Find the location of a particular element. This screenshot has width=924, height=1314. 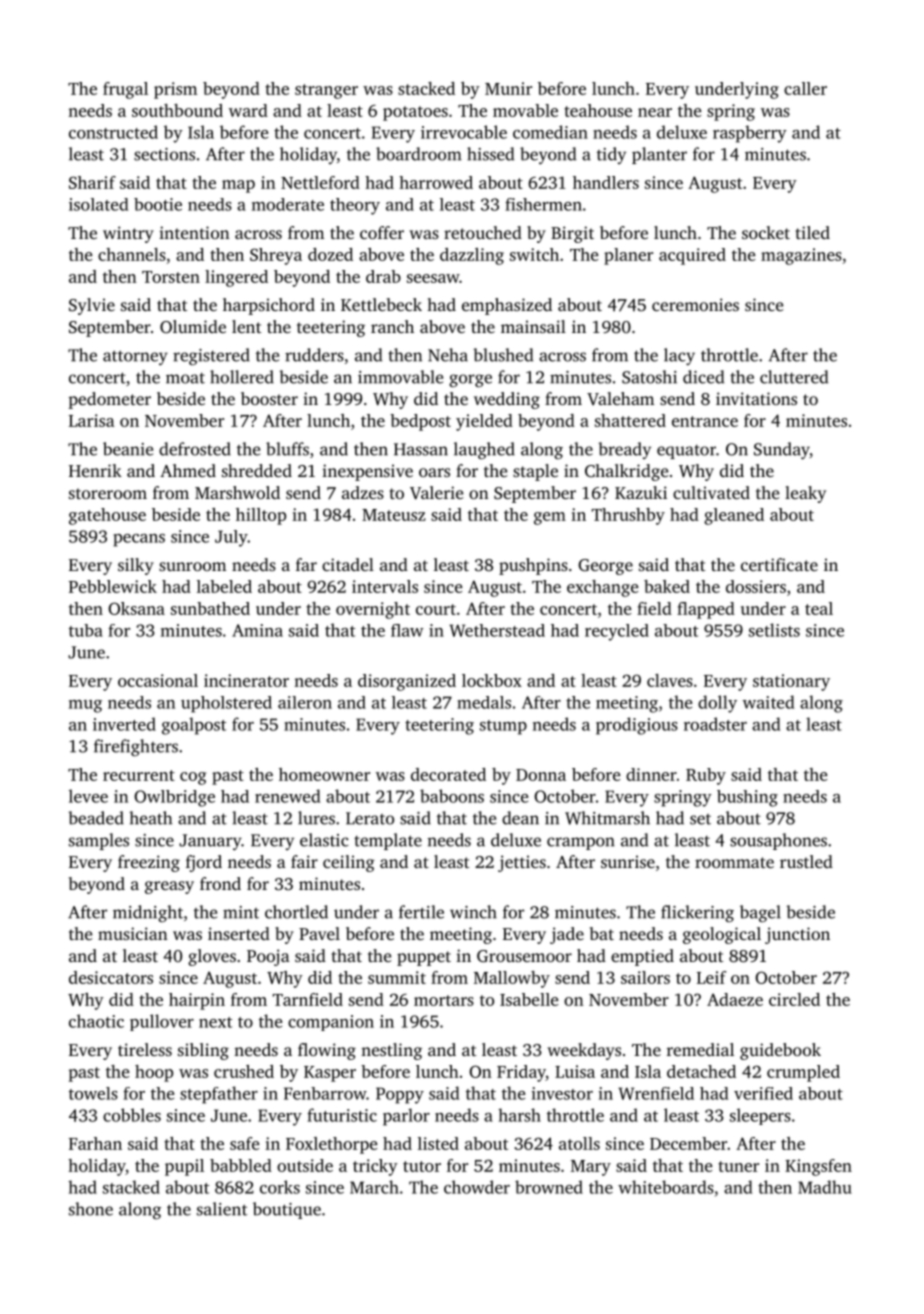

Munir is located at coordinates (508, 88).
